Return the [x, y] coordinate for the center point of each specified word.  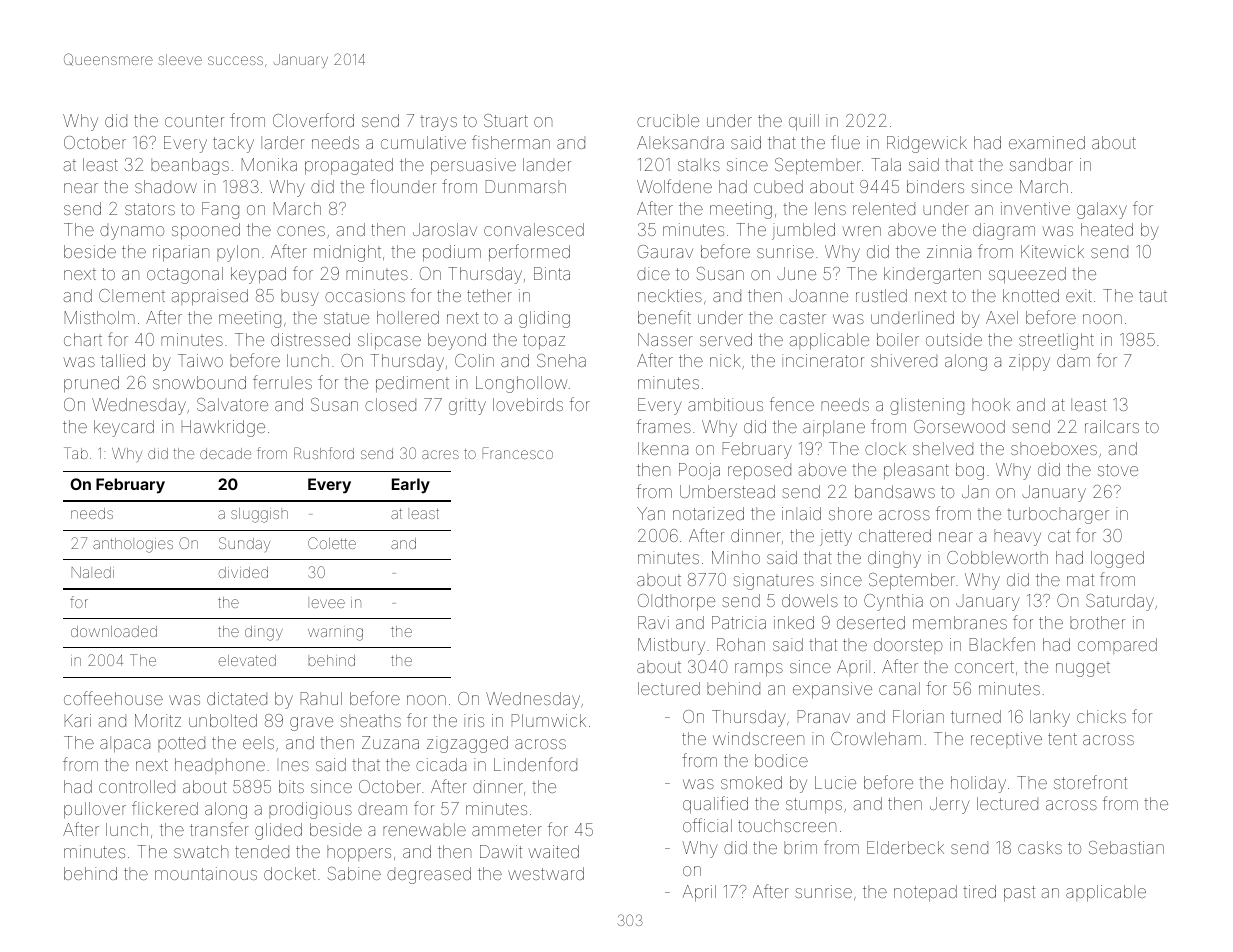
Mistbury [671, 646]
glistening [927, 406]
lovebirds [528, 404]
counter [194, 121]
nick [725, 360]
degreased [429, 875]
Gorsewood [959, 426]
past [1019, 894]
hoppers [359, 853]
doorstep [908, 646]
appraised [209, 297]
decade [225, 453]
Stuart [506, 120]
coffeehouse [113, 698]
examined [1047, 142]
